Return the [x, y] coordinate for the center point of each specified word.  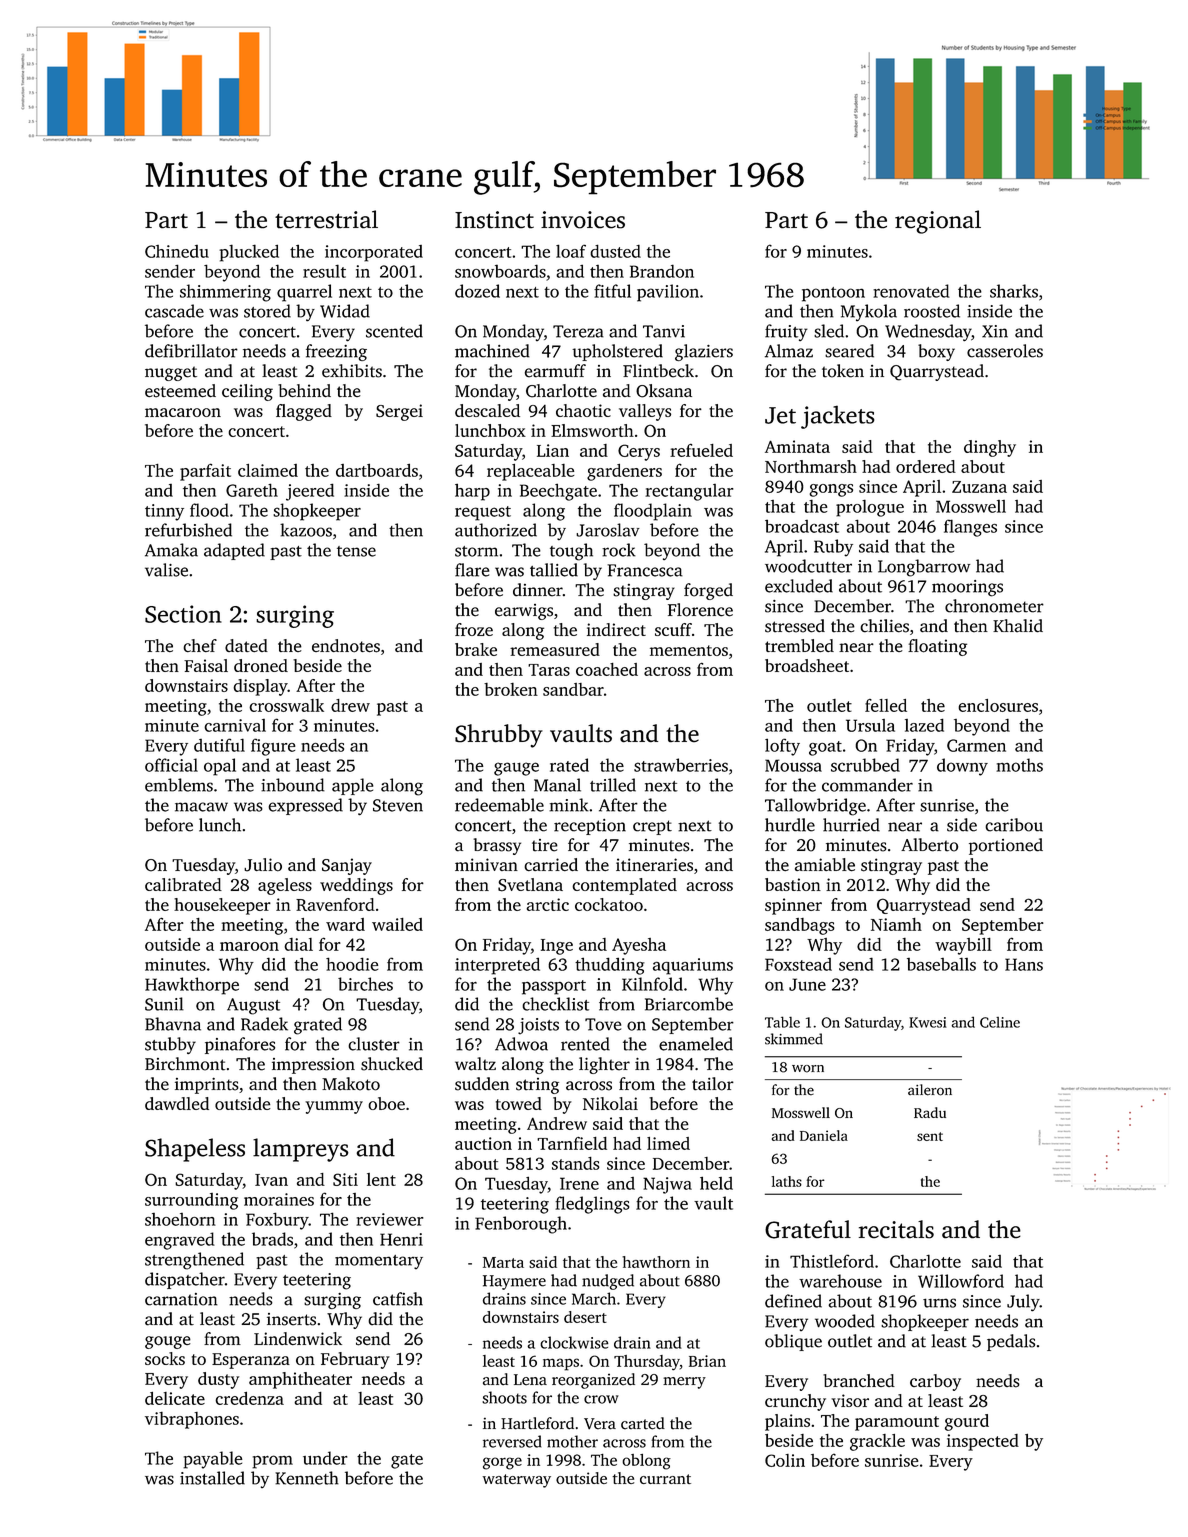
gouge [168, 1342]
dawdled [177, 1103]
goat [825, 748]
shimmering [225, 293]
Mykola [869, 313]
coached [607, 669]
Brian [707, 1361]
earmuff [555, 371]
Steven [398, 805]
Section [183, 614]
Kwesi [928, 1022]
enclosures [998, 705]
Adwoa [521, 1044]
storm [476, 551]
